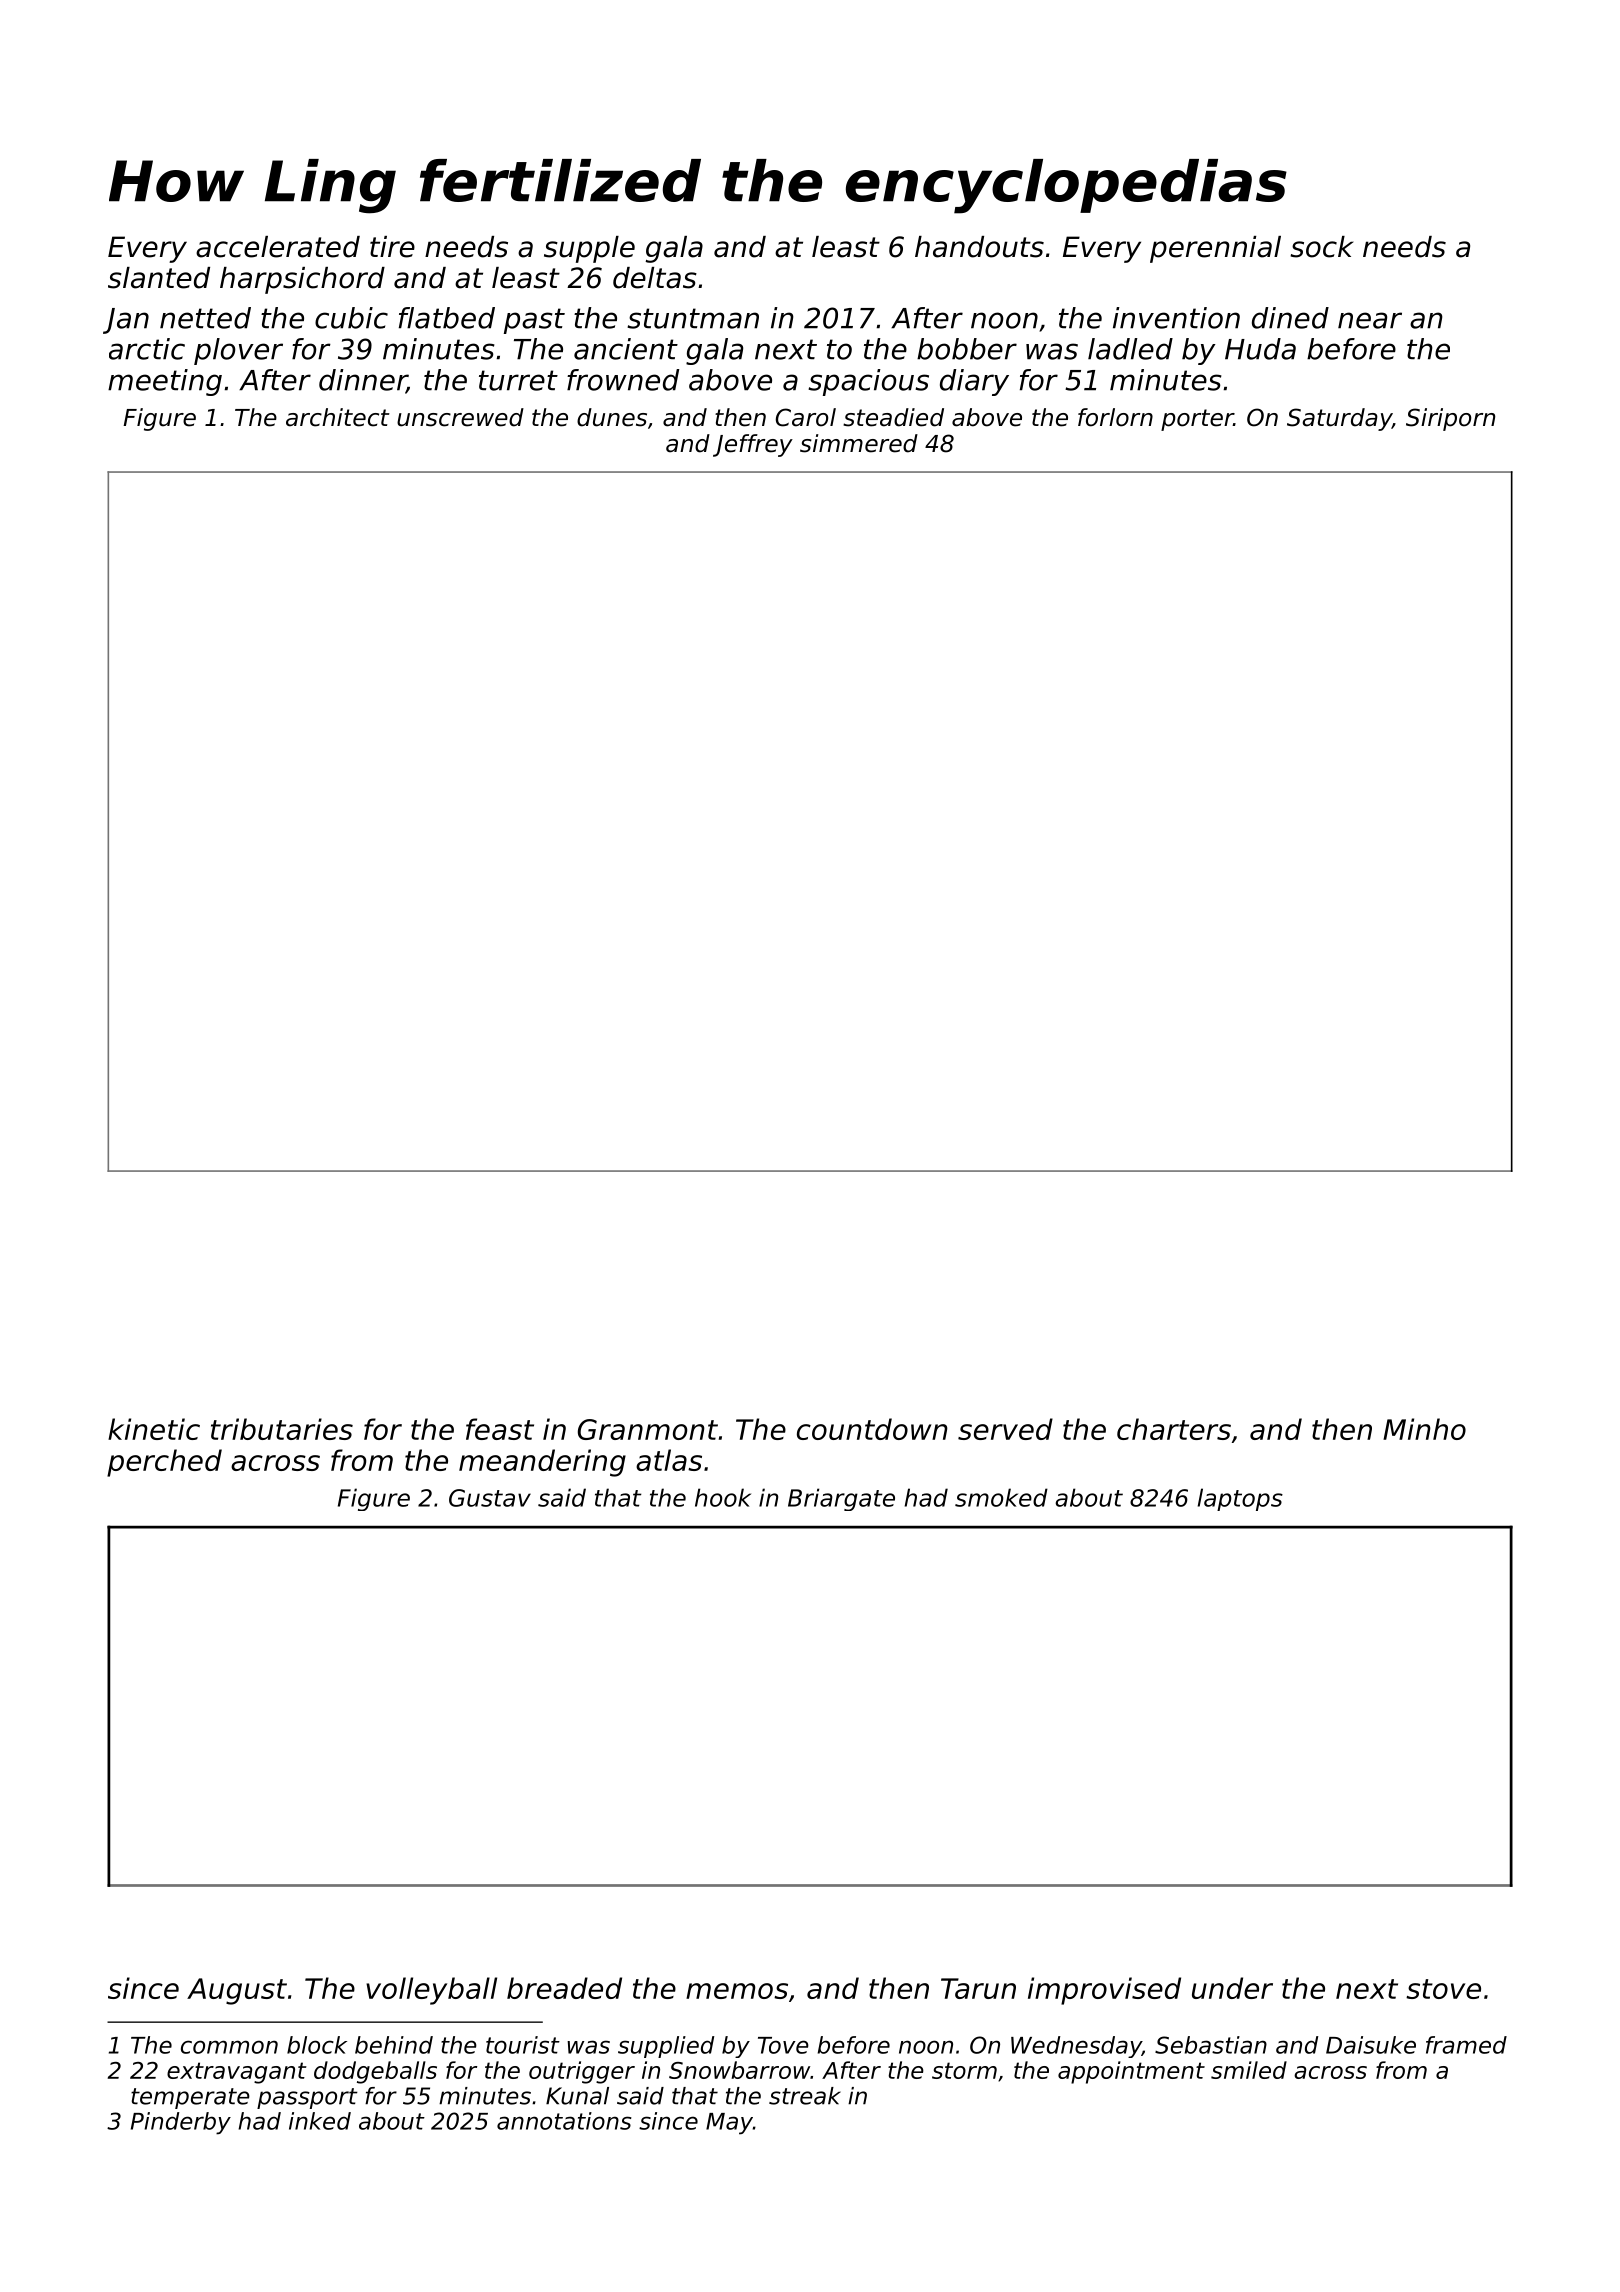  Describe the element at coordinates (159, 278) in the screenshot. I see `slanted` at that location.
